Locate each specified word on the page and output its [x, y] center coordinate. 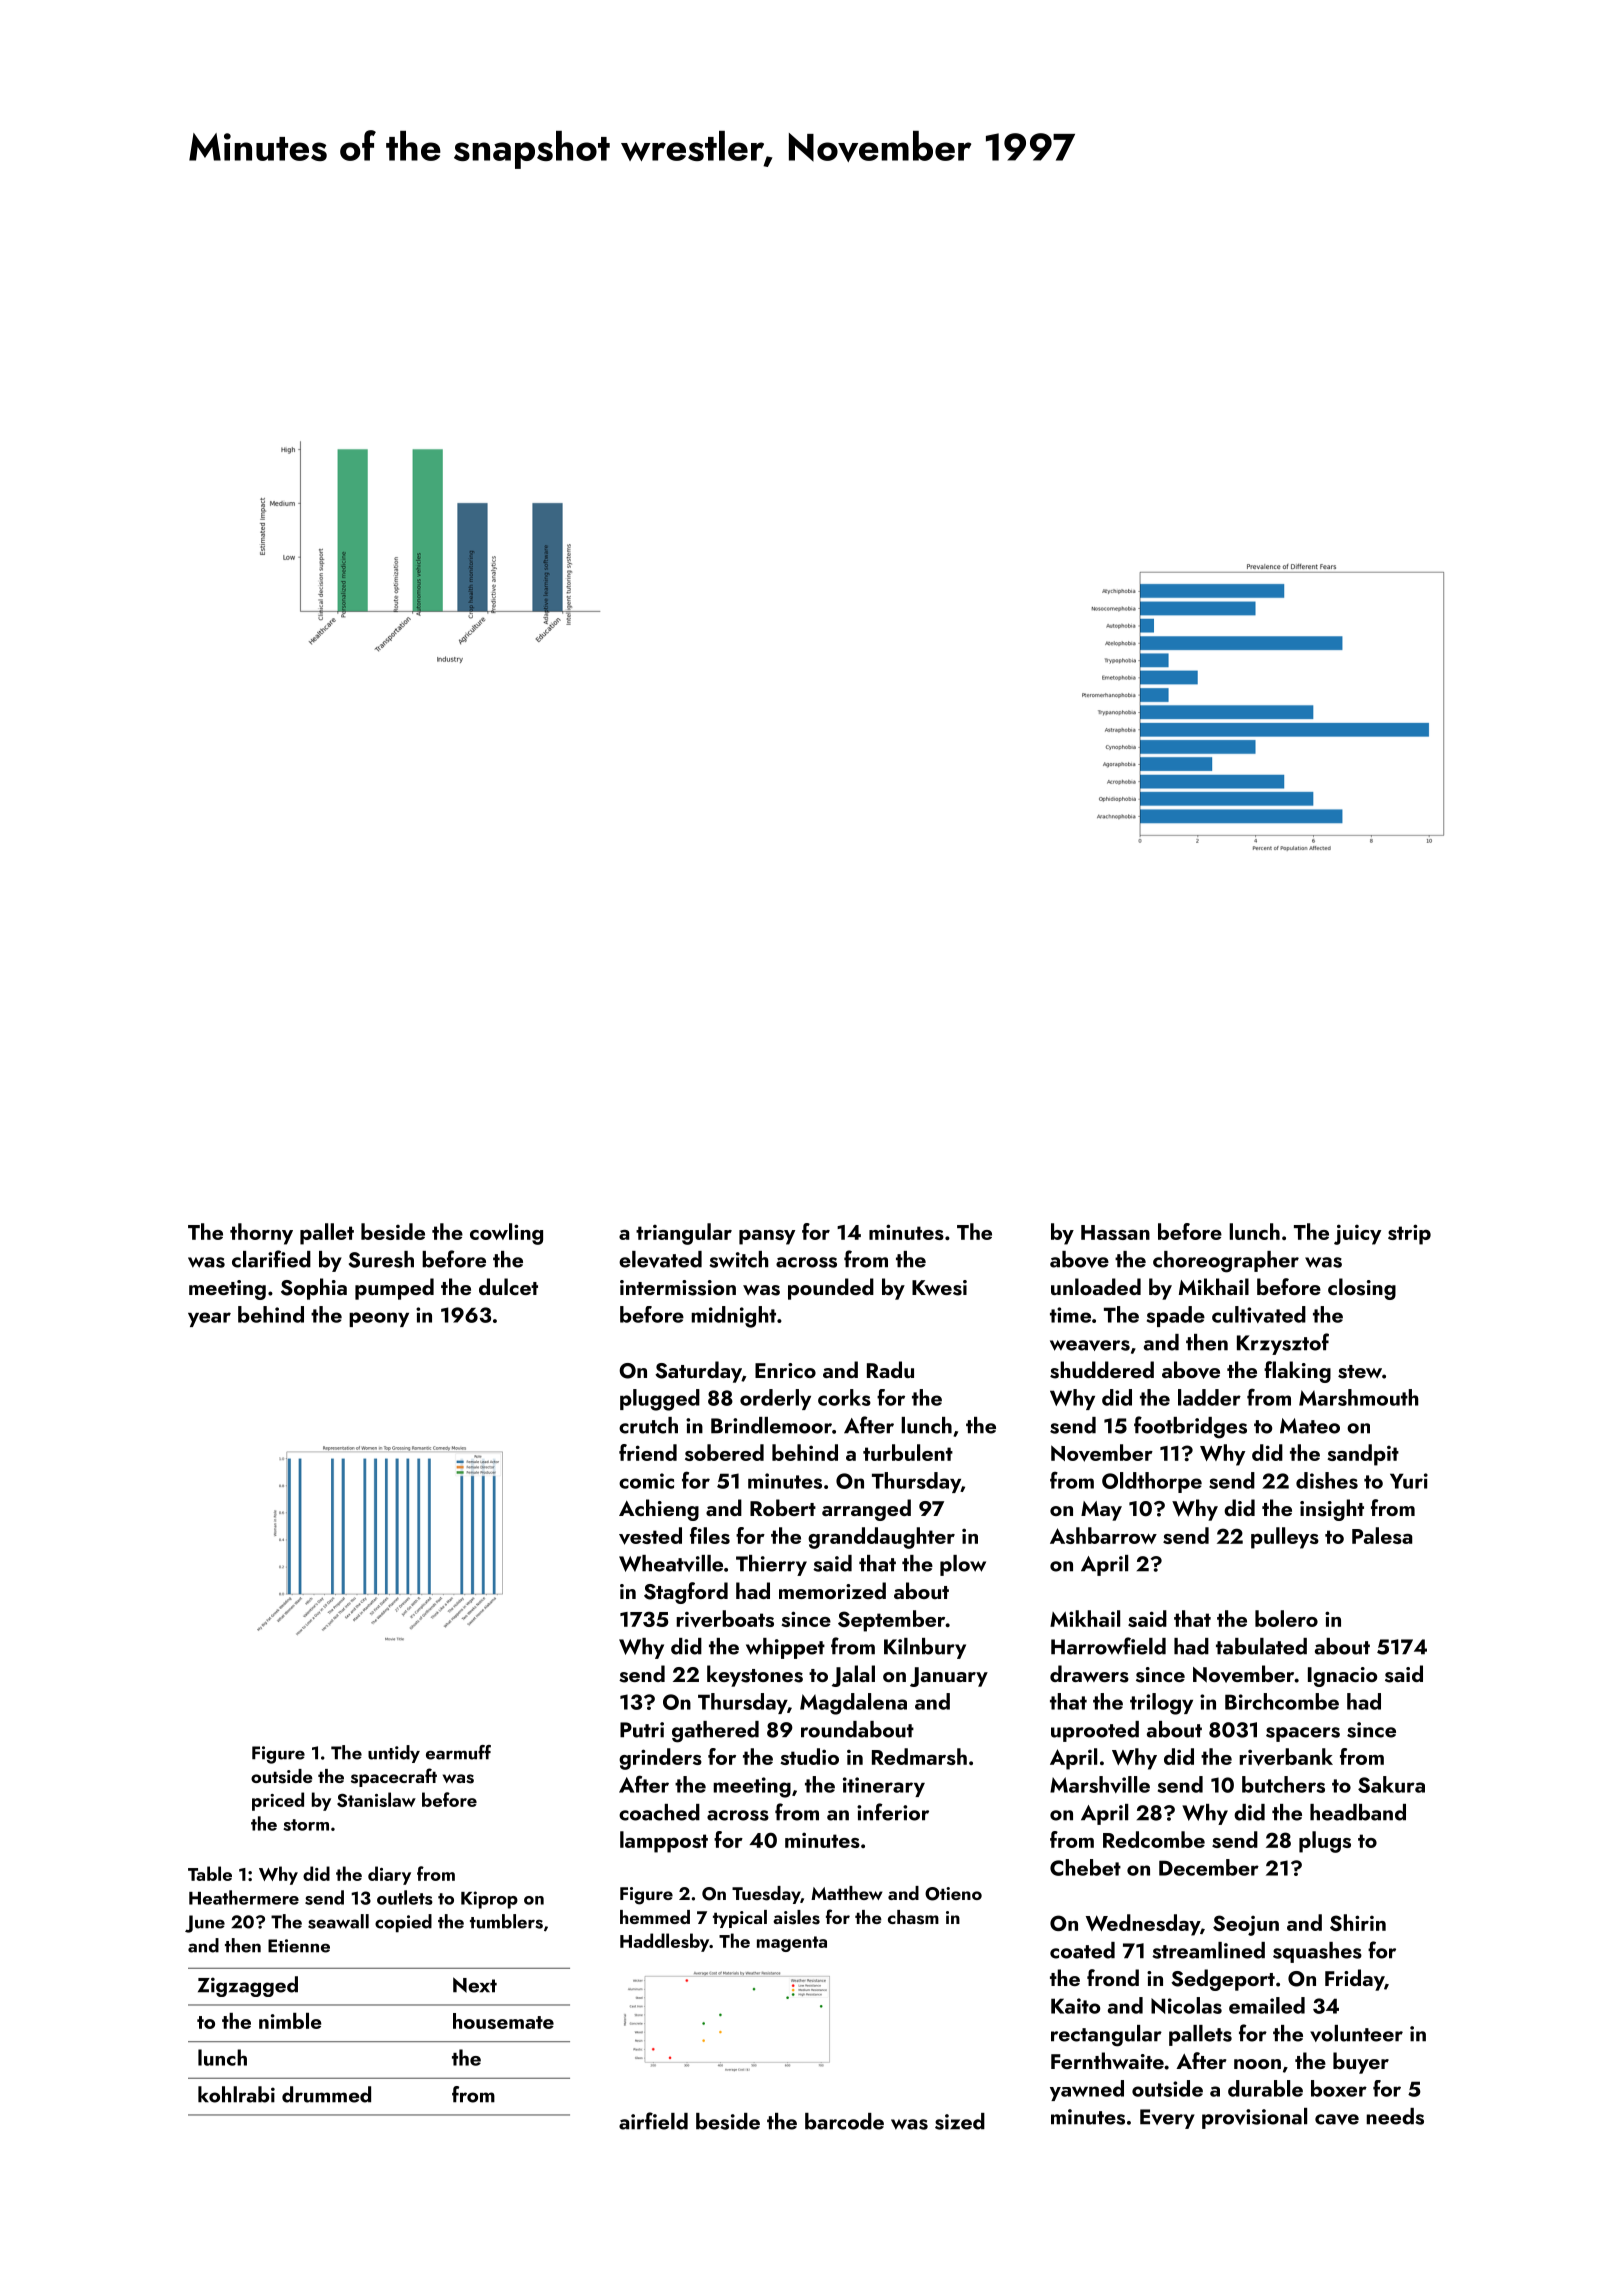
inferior [893, 1812]
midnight [733, 1317]
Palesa [1382, 1535]
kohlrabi [236, 2094]
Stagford [686, 1593]
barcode [844, 2121]
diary [389, 1875]
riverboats [725, 1619]
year [209, 1319]
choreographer [1226, 1262]
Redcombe [1154, 1839]
